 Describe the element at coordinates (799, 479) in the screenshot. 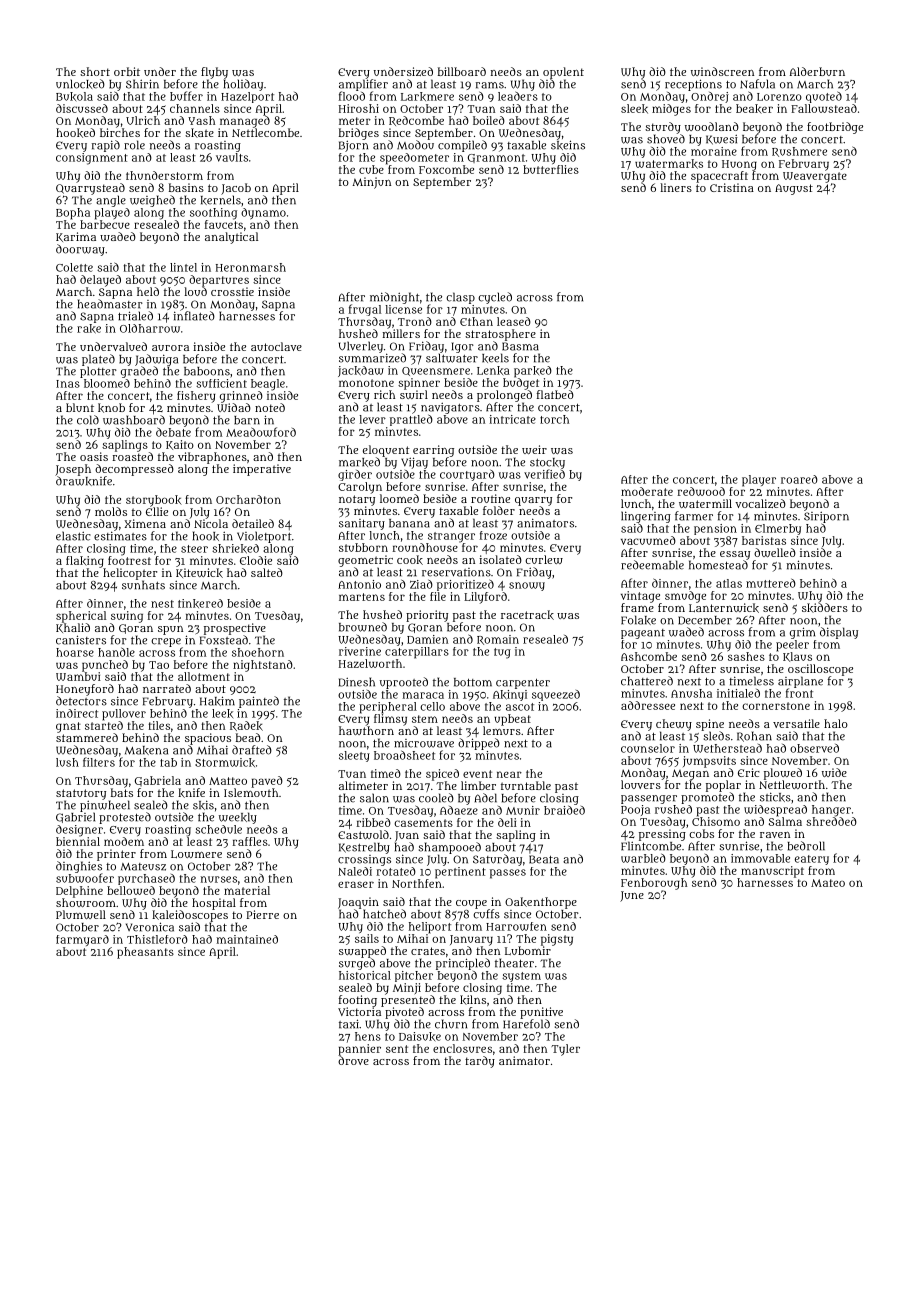

I see `roared` at that location.
